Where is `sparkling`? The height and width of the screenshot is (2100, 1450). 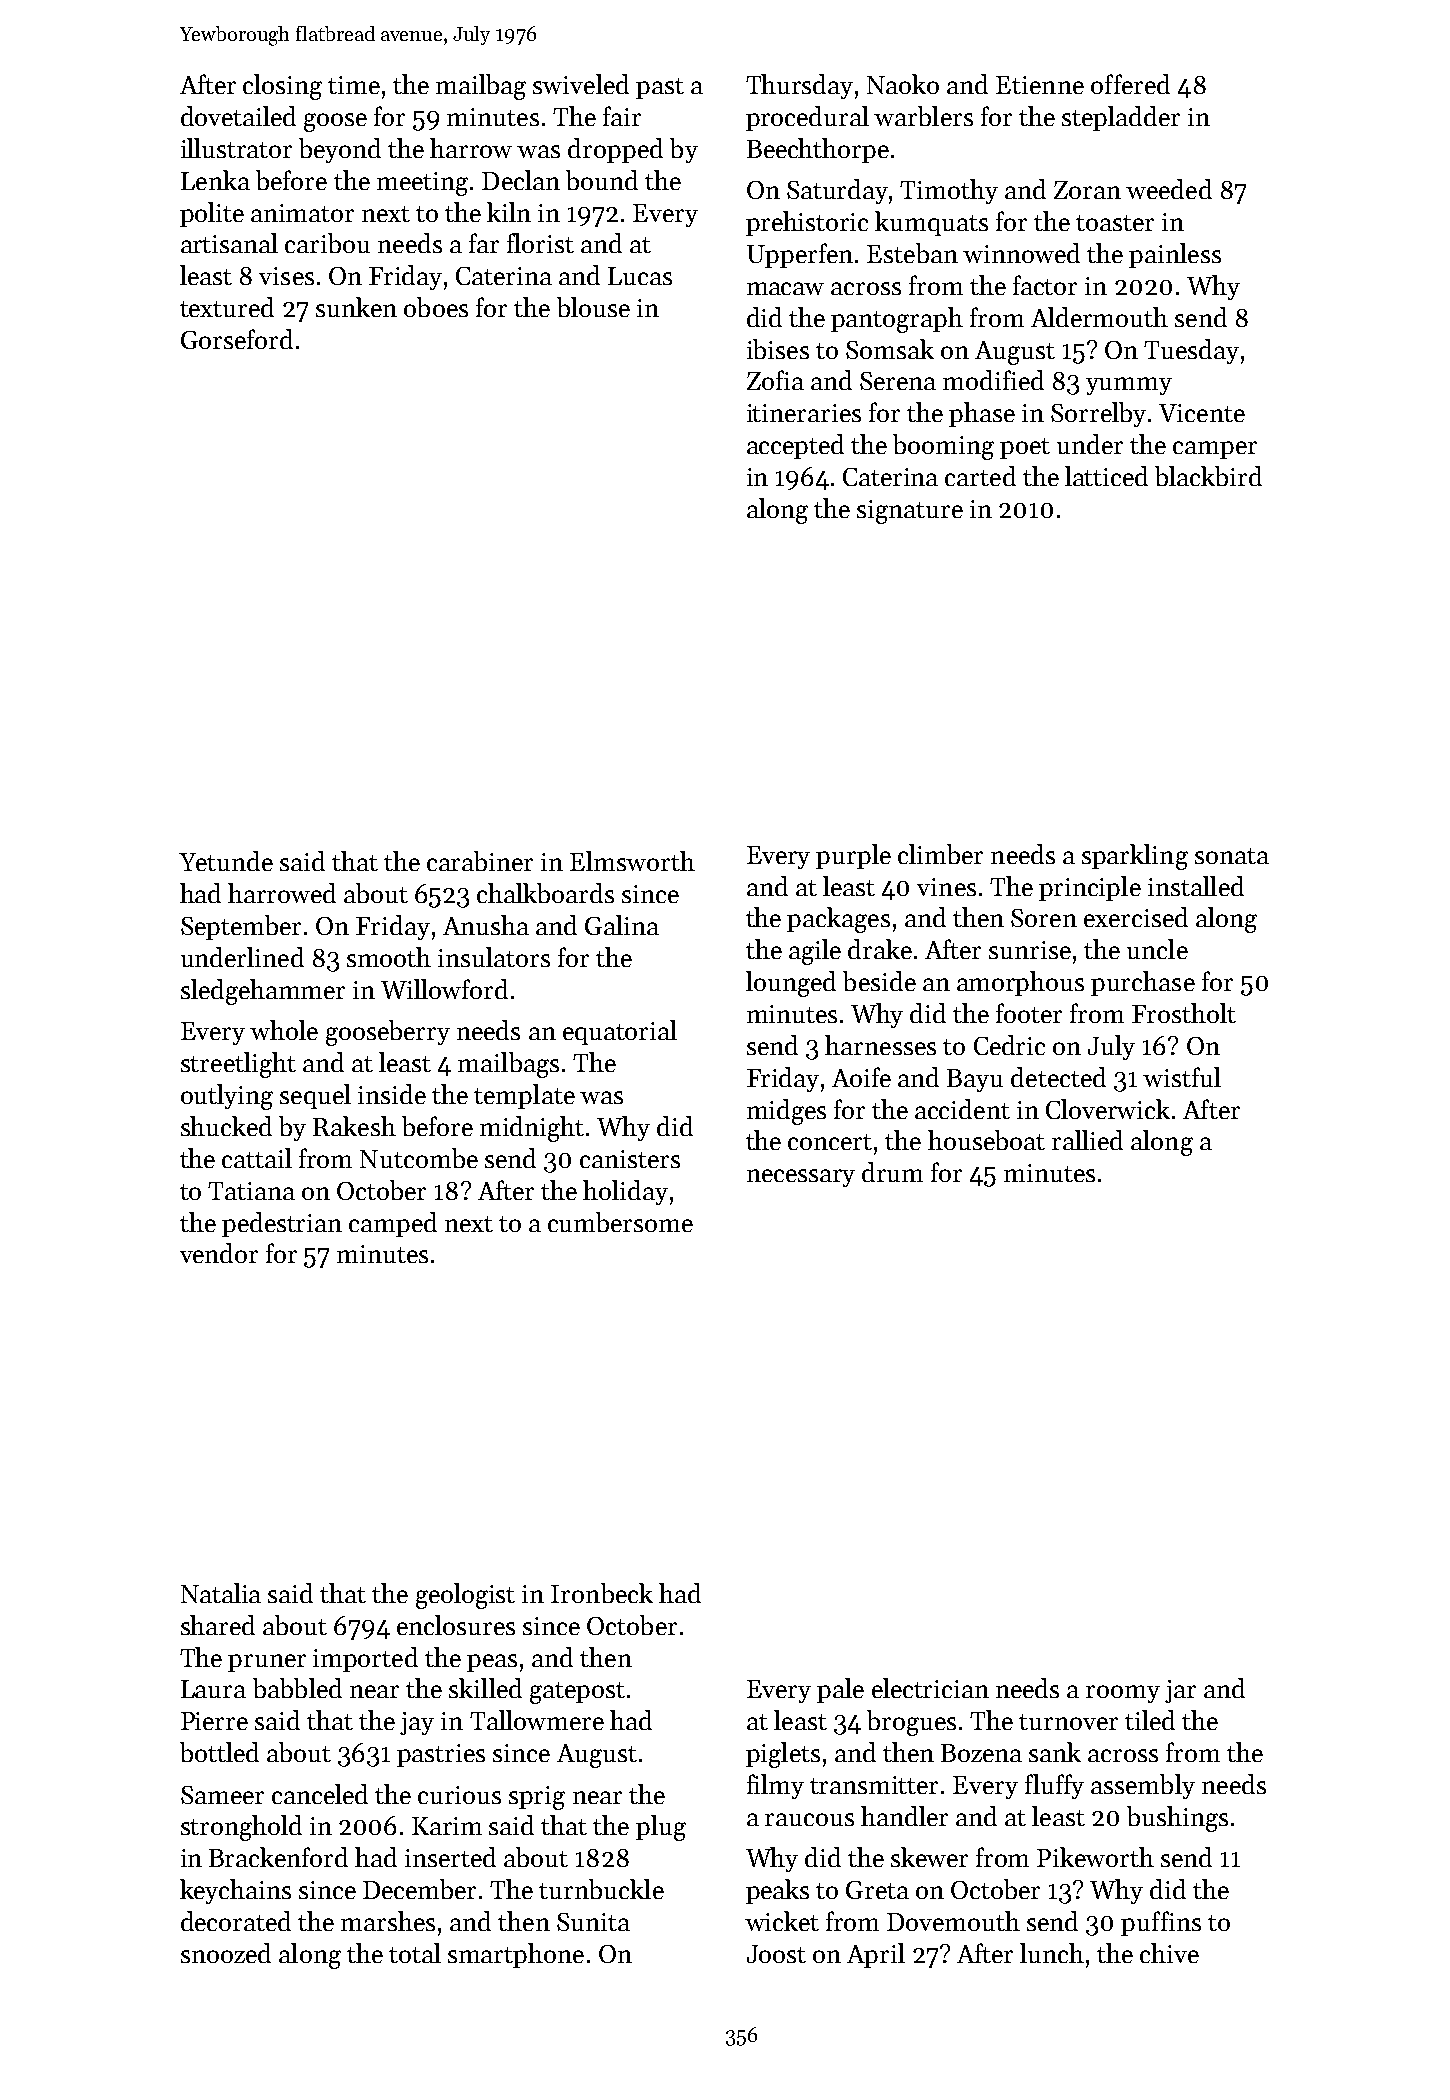 sparkling is located at coordinates (1135, 857).
